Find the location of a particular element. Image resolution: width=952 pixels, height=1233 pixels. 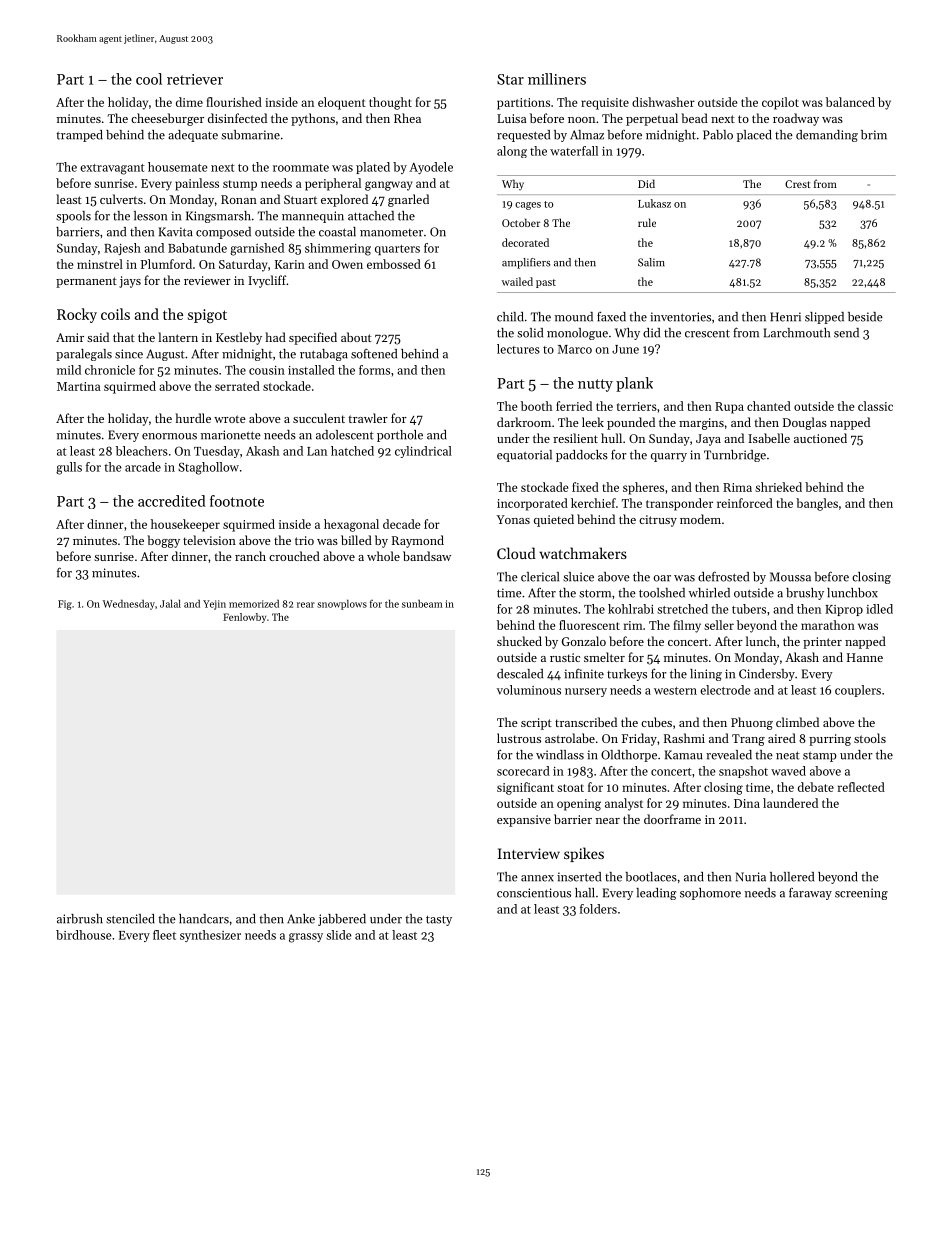

handcars is located at coordinates (204, 919).
